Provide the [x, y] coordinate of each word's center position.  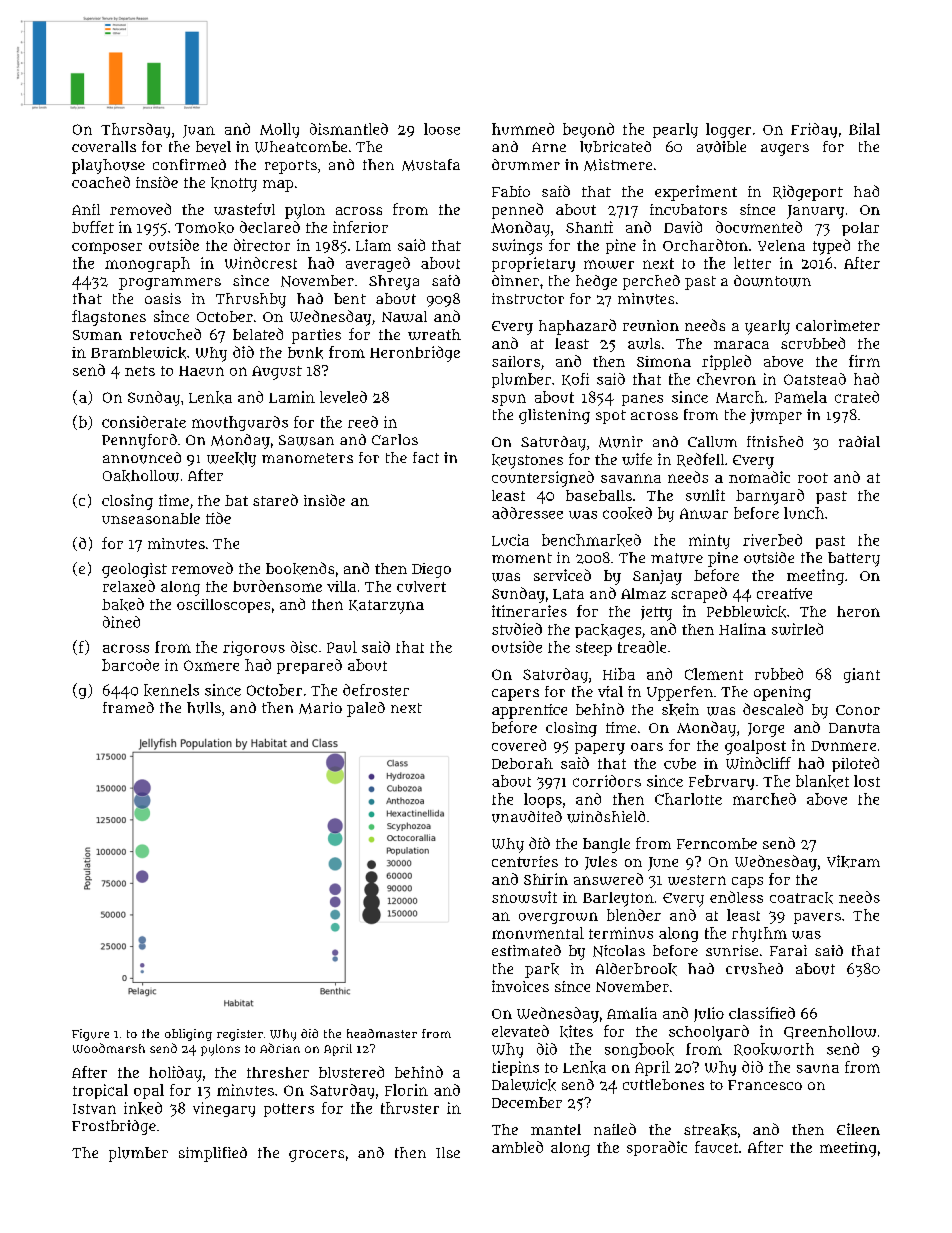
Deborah [522, 763]
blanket [822, 781]
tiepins [515, 1068]
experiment [696, 193]
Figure [90, 1035]
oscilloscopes [223, 606]
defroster [376, 690]
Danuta [854, 728]
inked [143, 1108]
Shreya [394, 282]
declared [270, 227]
